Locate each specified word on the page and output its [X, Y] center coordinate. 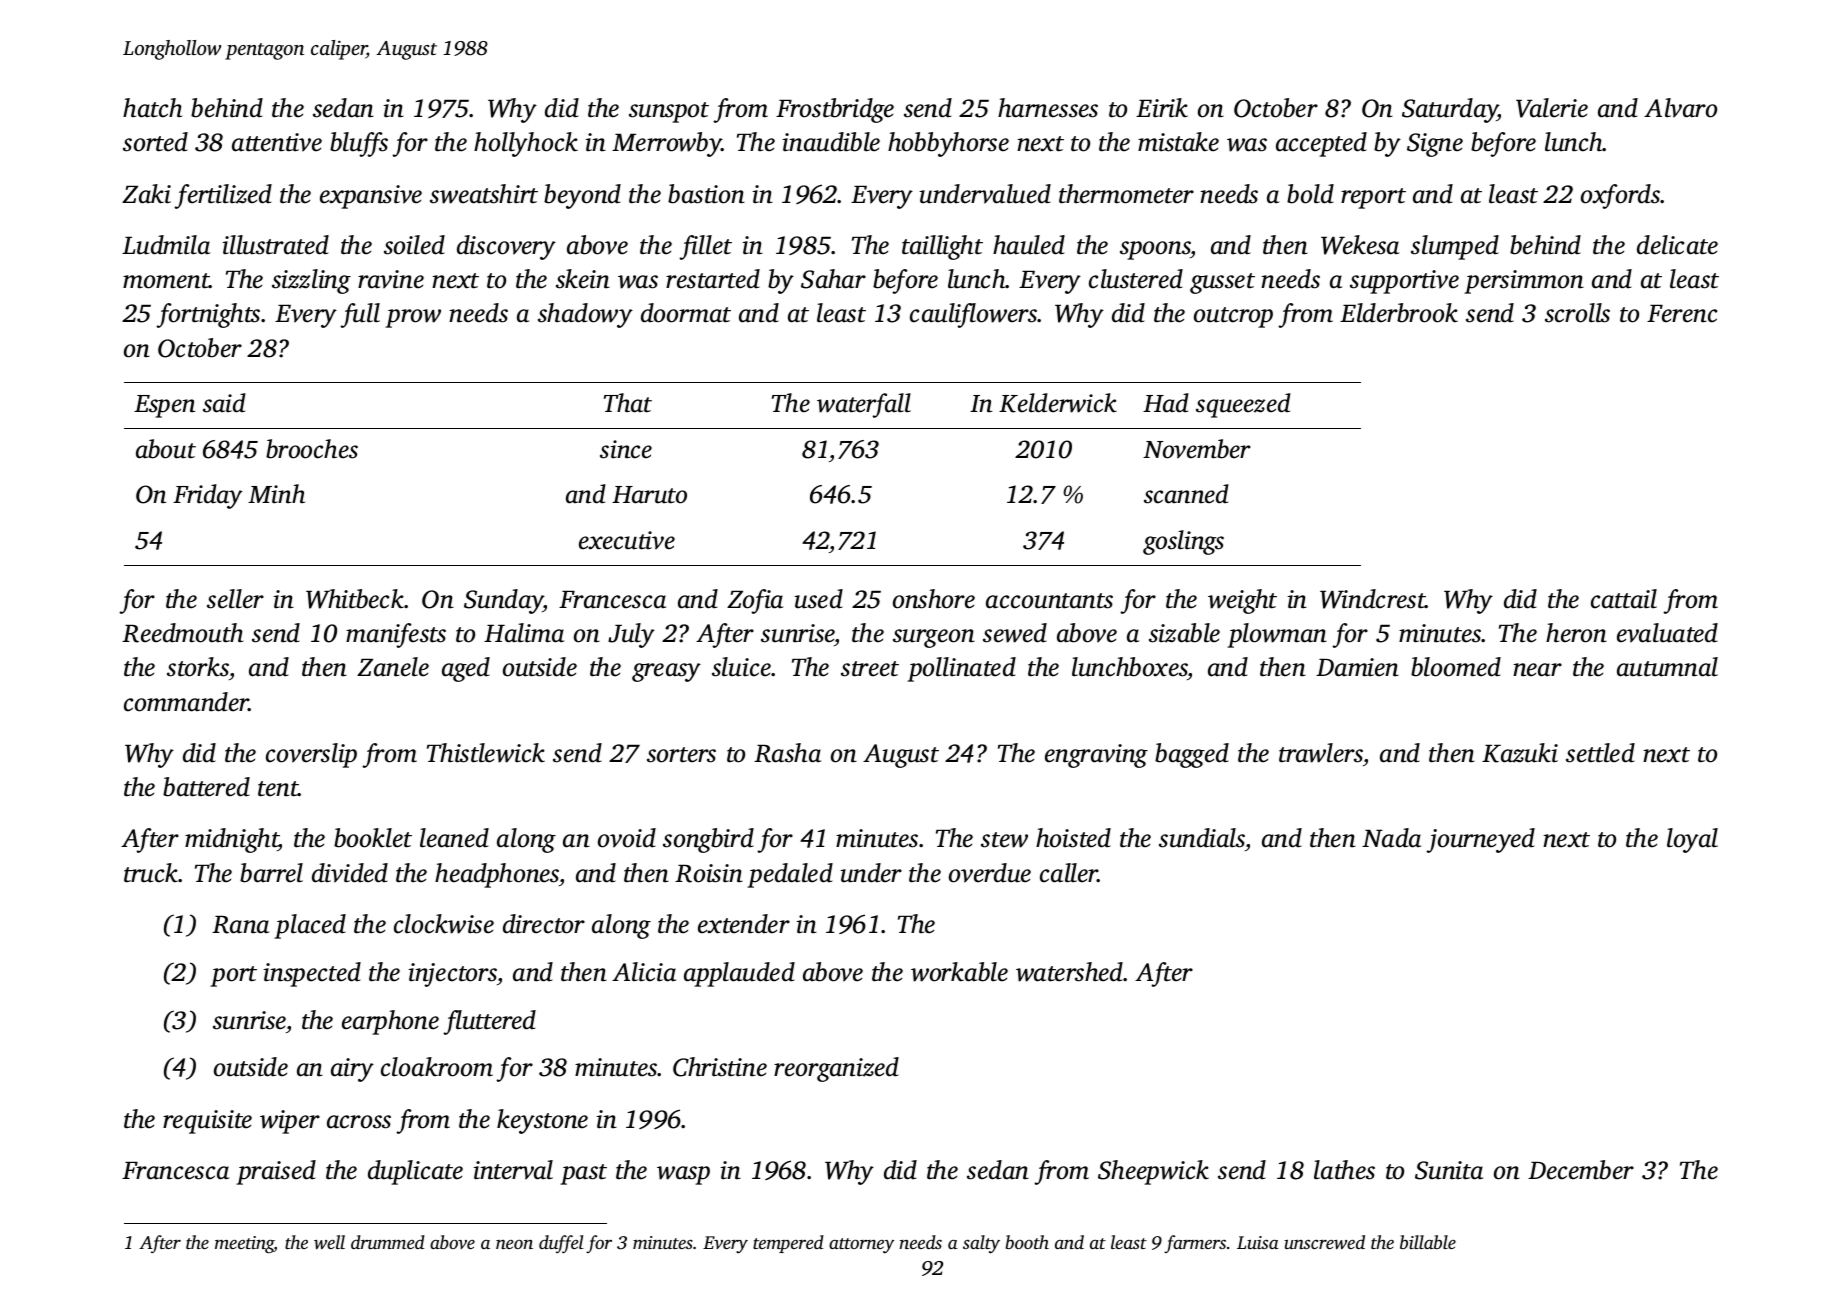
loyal [1692, 840]
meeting [244, 1245]
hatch [152, 108]
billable [1428, 1242]
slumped [1455, 247]
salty [981, 1244]
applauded [739, 974]
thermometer [1126, 194]
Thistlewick [486, 753]
